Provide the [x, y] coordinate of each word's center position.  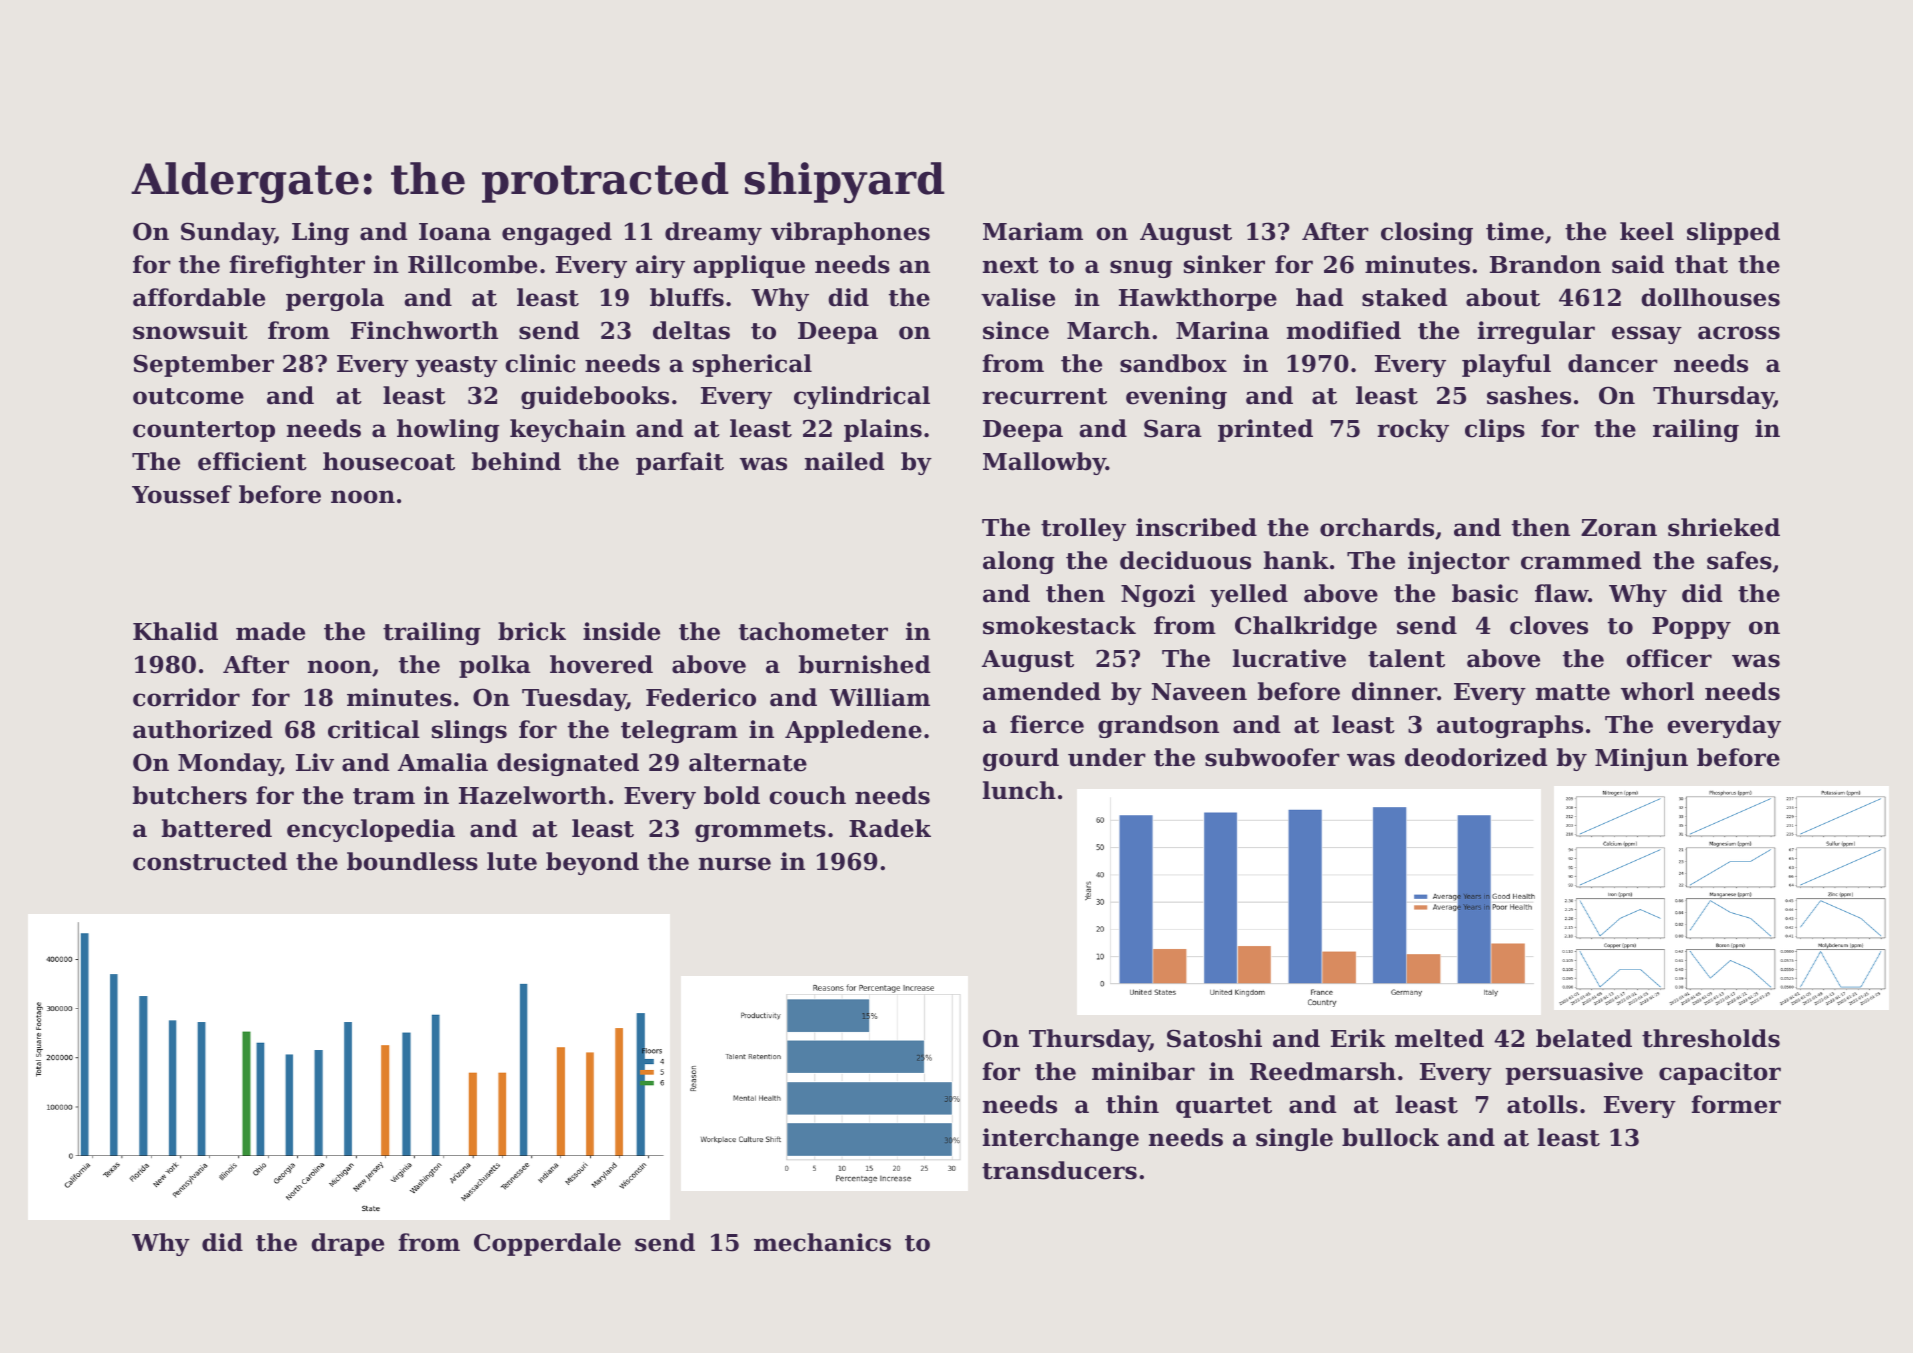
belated [1584, 1038]
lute [512, 861]
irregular [1536, 332]
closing [1427, 233]
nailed [845, 461]
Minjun [1641, 759]
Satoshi [1214, 1038]
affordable [199, 297]
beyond [592, 863]
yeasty [456, 366]
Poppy [1691, 628]
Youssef [182, 494]
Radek [890, 828]
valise [1018, 297]
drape [347, 1244]
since [1016, 330]
